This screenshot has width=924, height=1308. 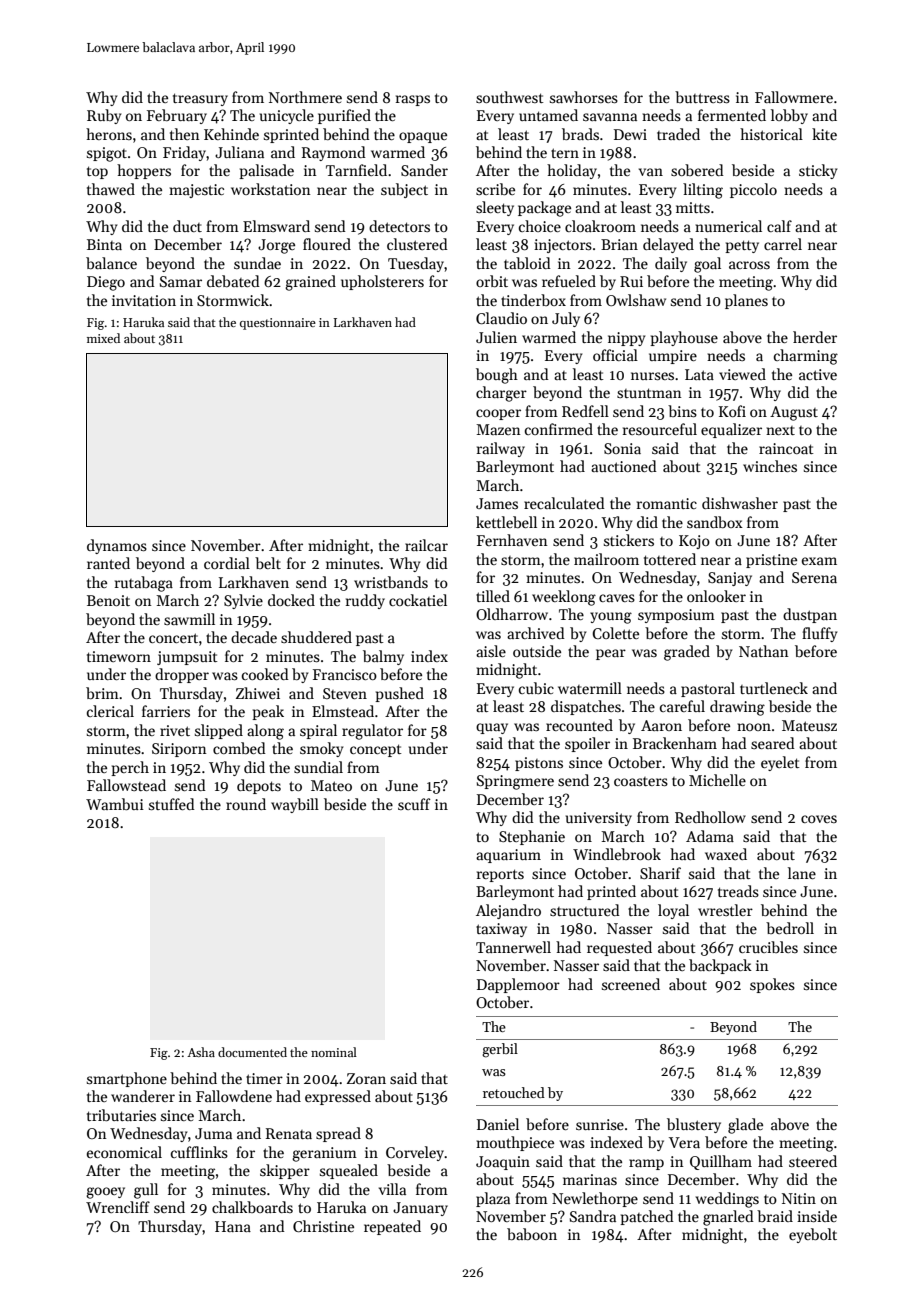 I want to click on scribe, so click(x=495, y=189).
